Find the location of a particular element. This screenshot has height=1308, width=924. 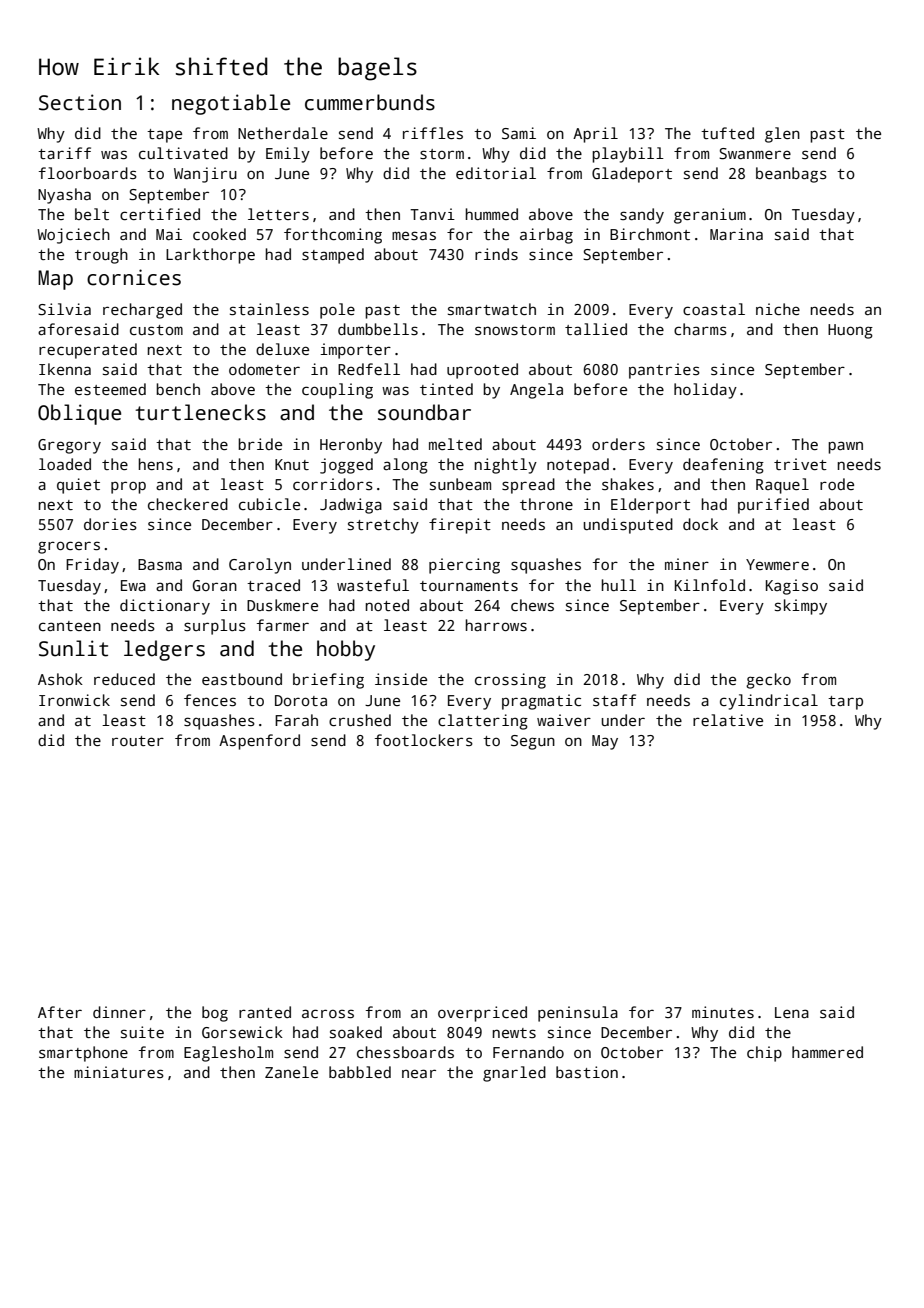

hull is located at coordinates (619, 585).
